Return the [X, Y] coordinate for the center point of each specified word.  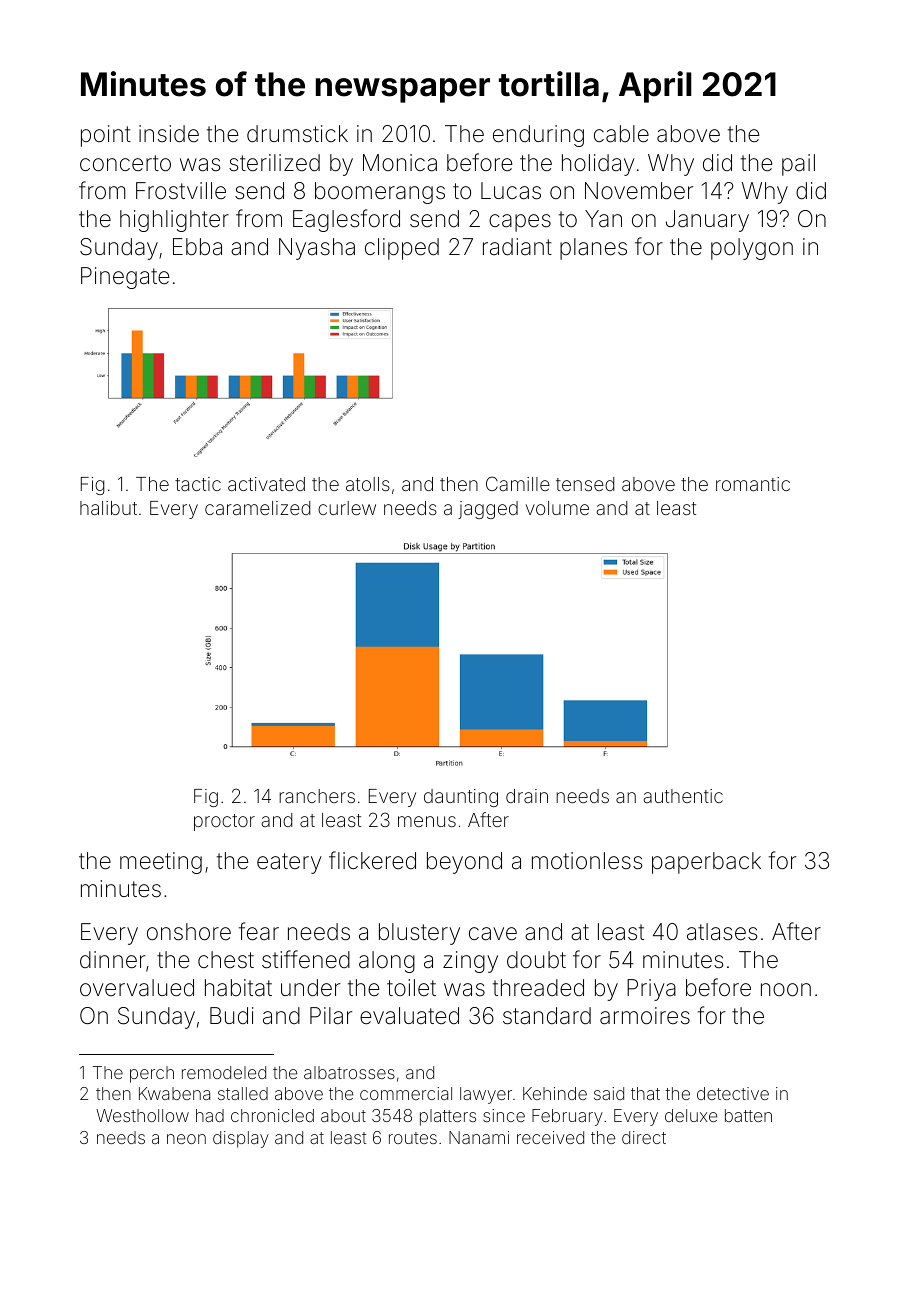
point [106, 136]
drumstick [297, 134]
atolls [368, 484]
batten [748, 1115]
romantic [753, 484]
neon [186, 1139]
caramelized [258, 508]
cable [621, 134]
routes [413, 1138]
